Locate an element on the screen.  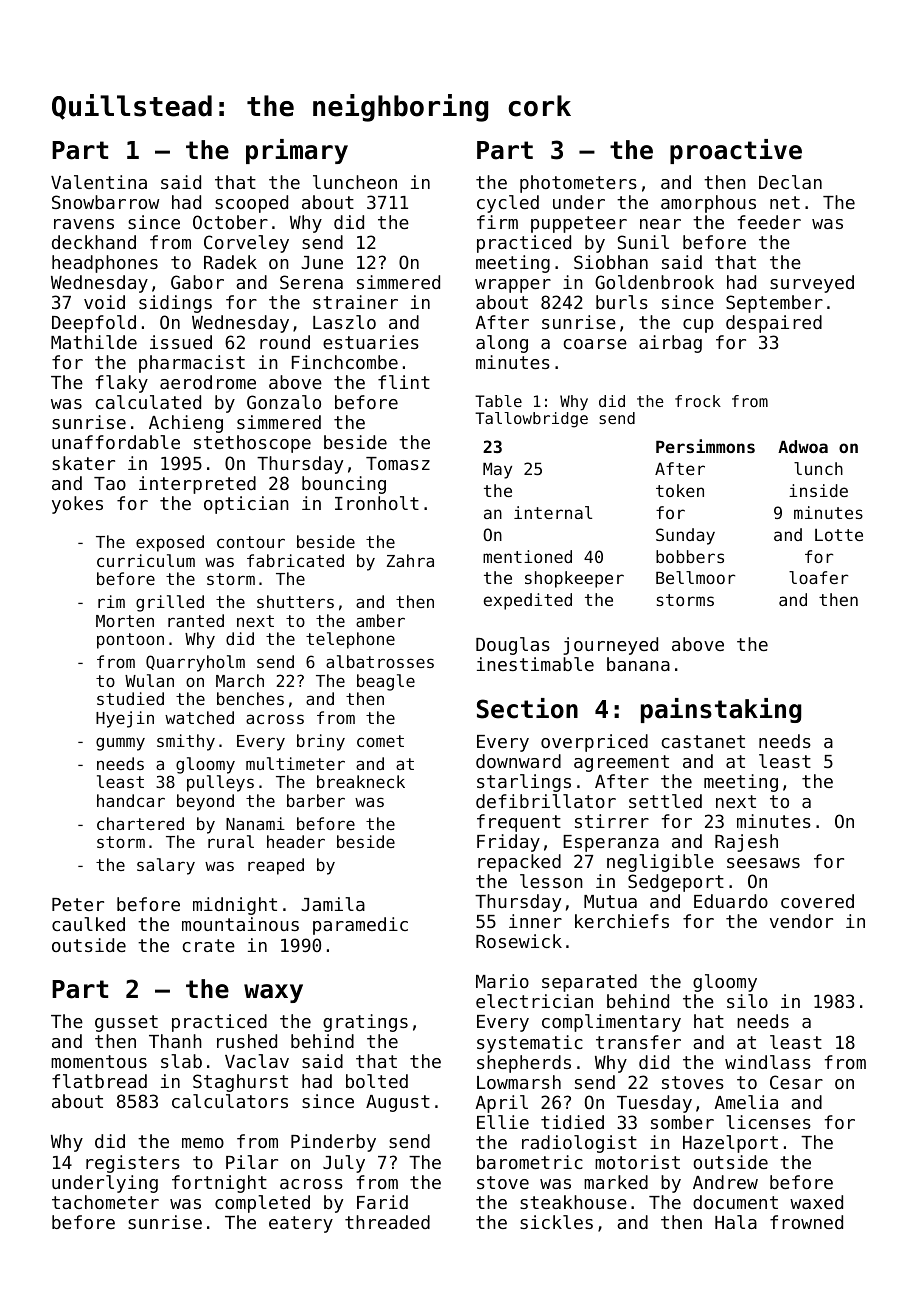
Section is located at coordinates (527, 708).
